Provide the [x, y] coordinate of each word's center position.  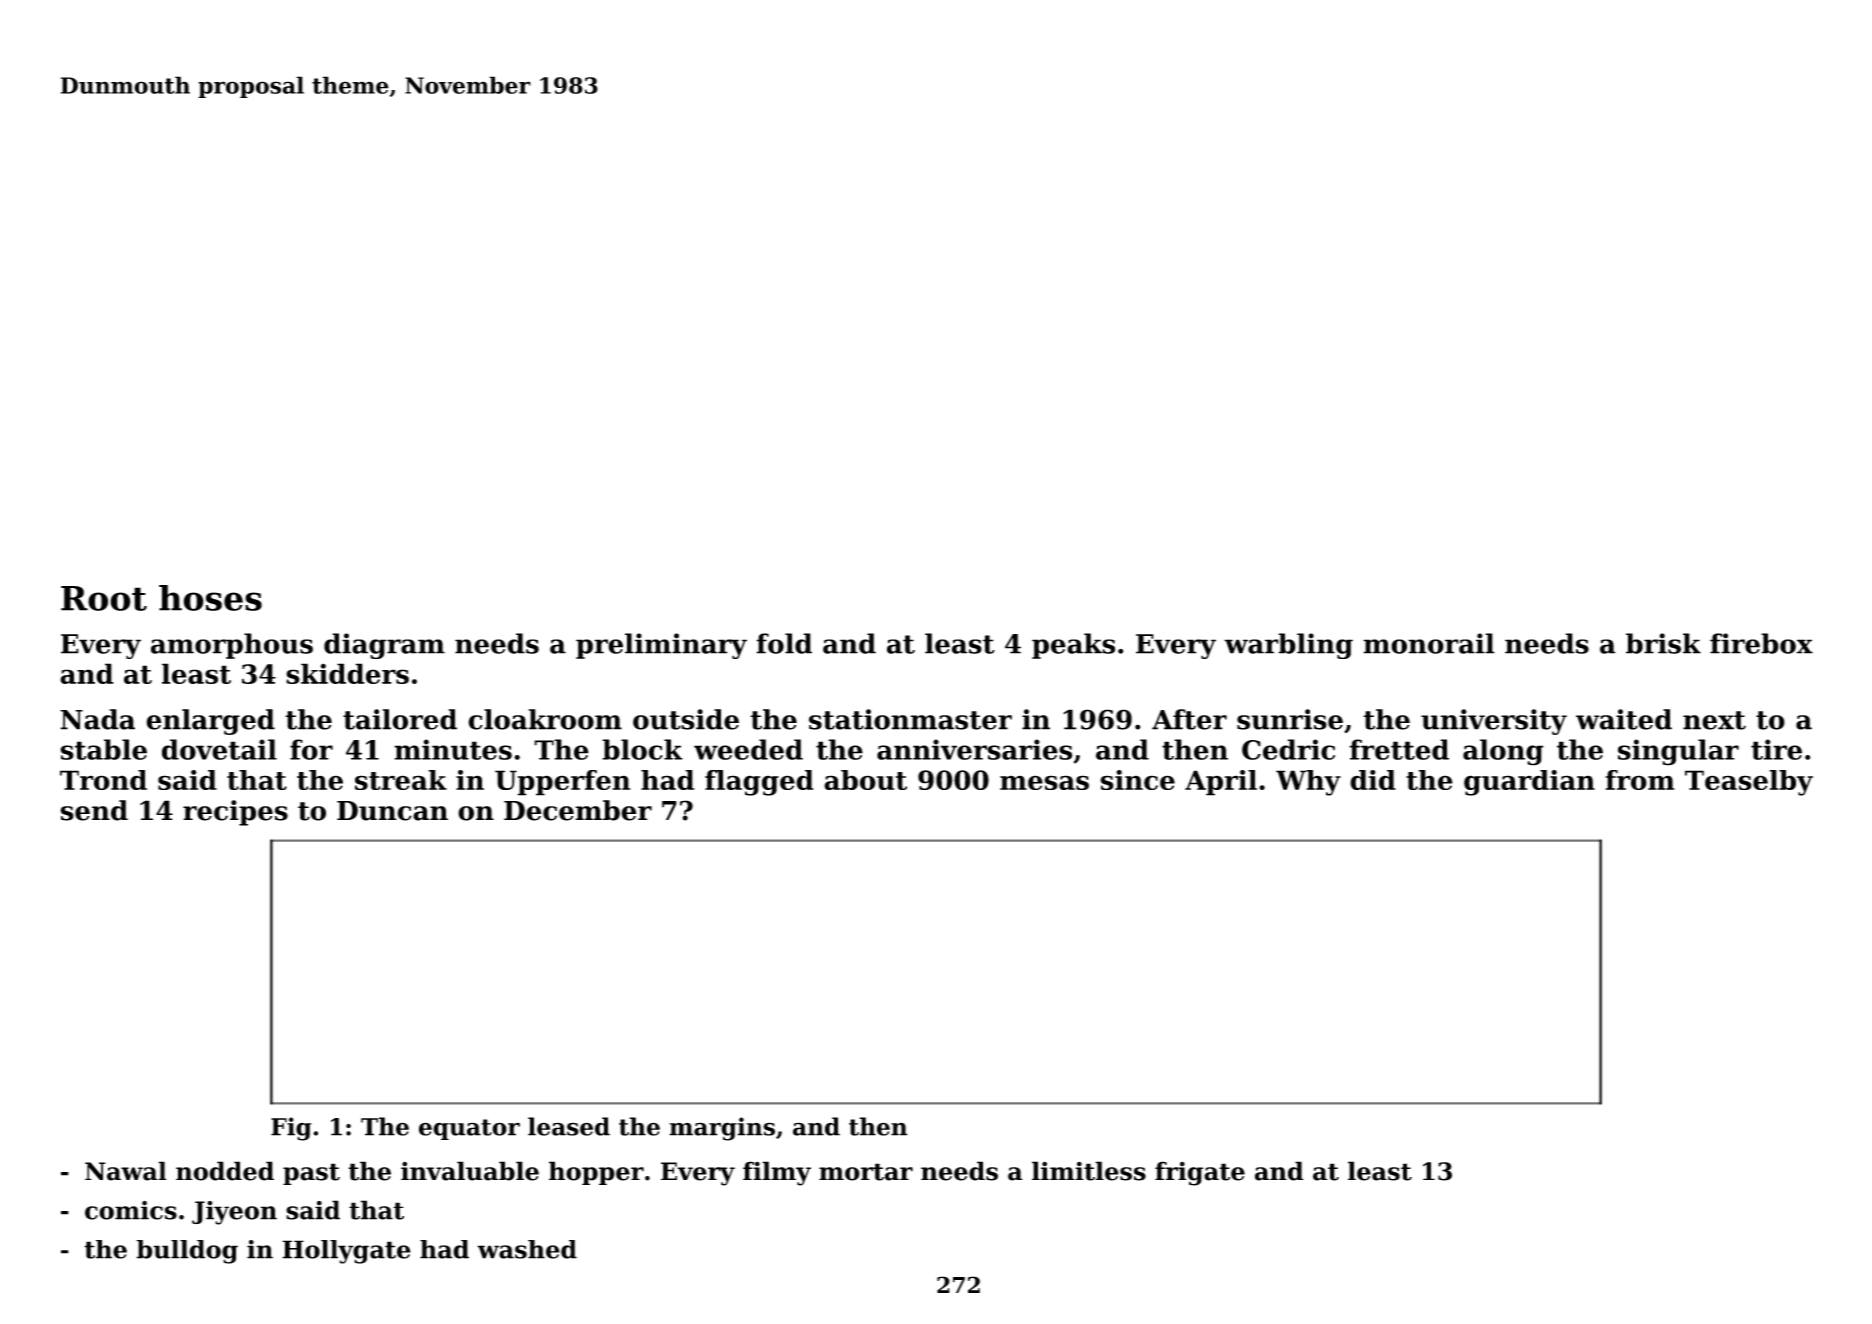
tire [1776, 749]
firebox [1761, 643]
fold [784, 643]
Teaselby [1749, 783]
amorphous [232, 646]
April [1221, 783]
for [311, 749]
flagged [759, 783]
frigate [1200, 1173]
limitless [1089, 1171]
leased [569, 1126]
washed [527, 1249]
